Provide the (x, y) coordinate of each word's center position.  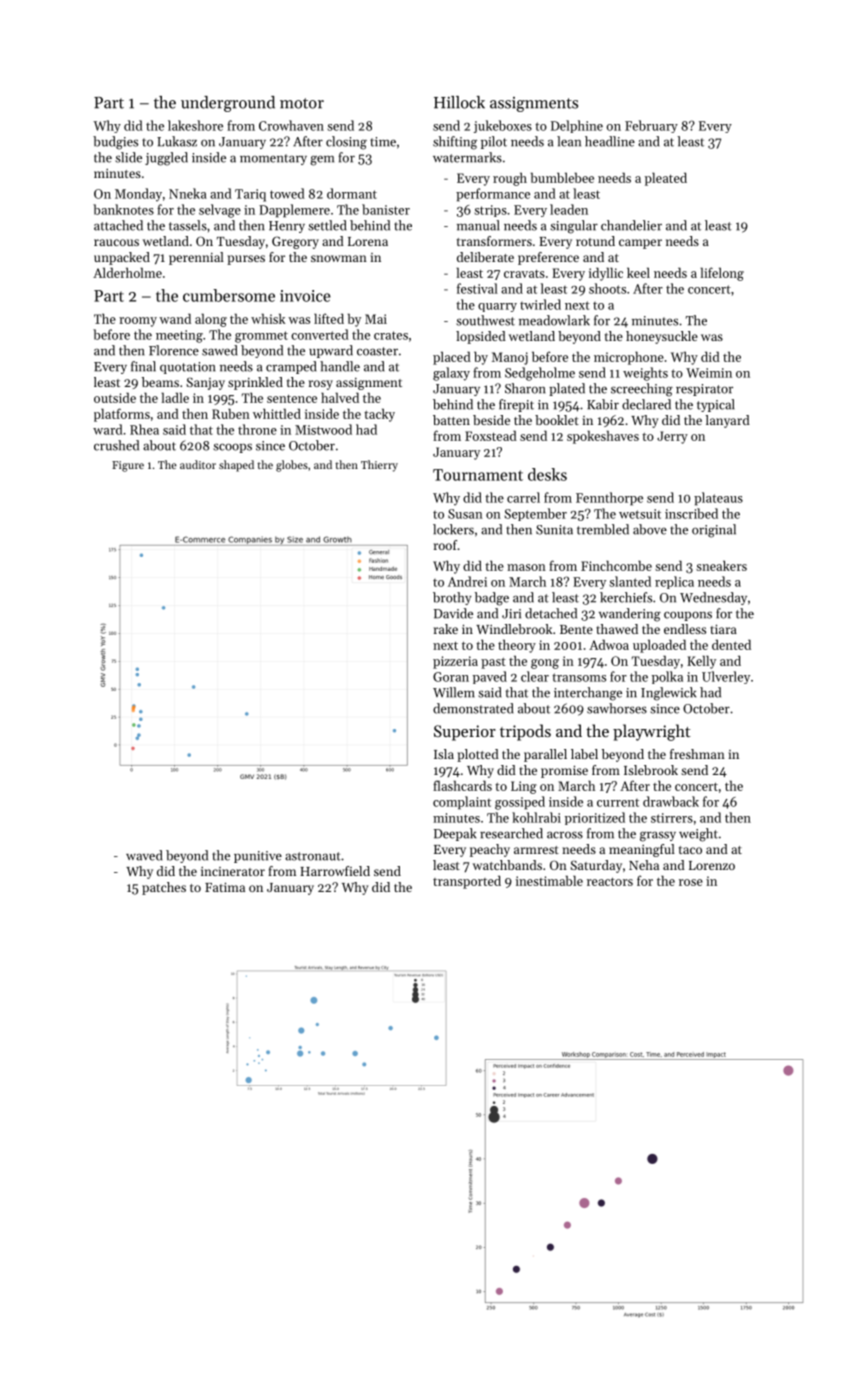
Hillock (459, 102)
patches (164, 888)
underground (228, 104)
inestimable (549, 880)
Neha (644, 865)
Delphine (577, 126)
